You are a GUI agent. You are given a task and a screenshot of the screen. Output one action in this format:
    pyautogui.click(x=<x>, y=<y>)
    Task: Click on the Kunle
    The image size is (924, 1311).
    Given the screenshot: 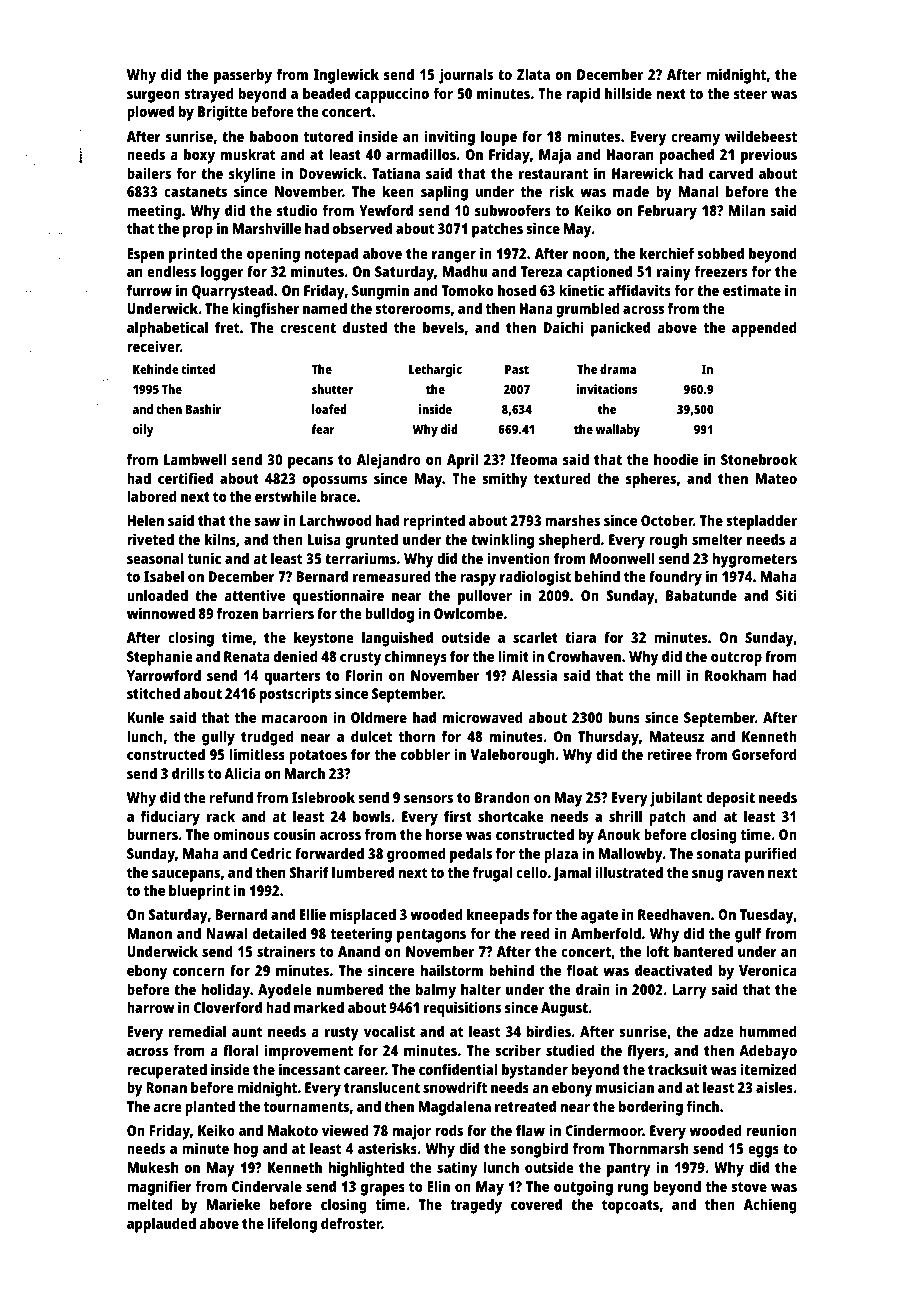 What is the action you would take?
    pyautogui.click(x=145, y=717)
